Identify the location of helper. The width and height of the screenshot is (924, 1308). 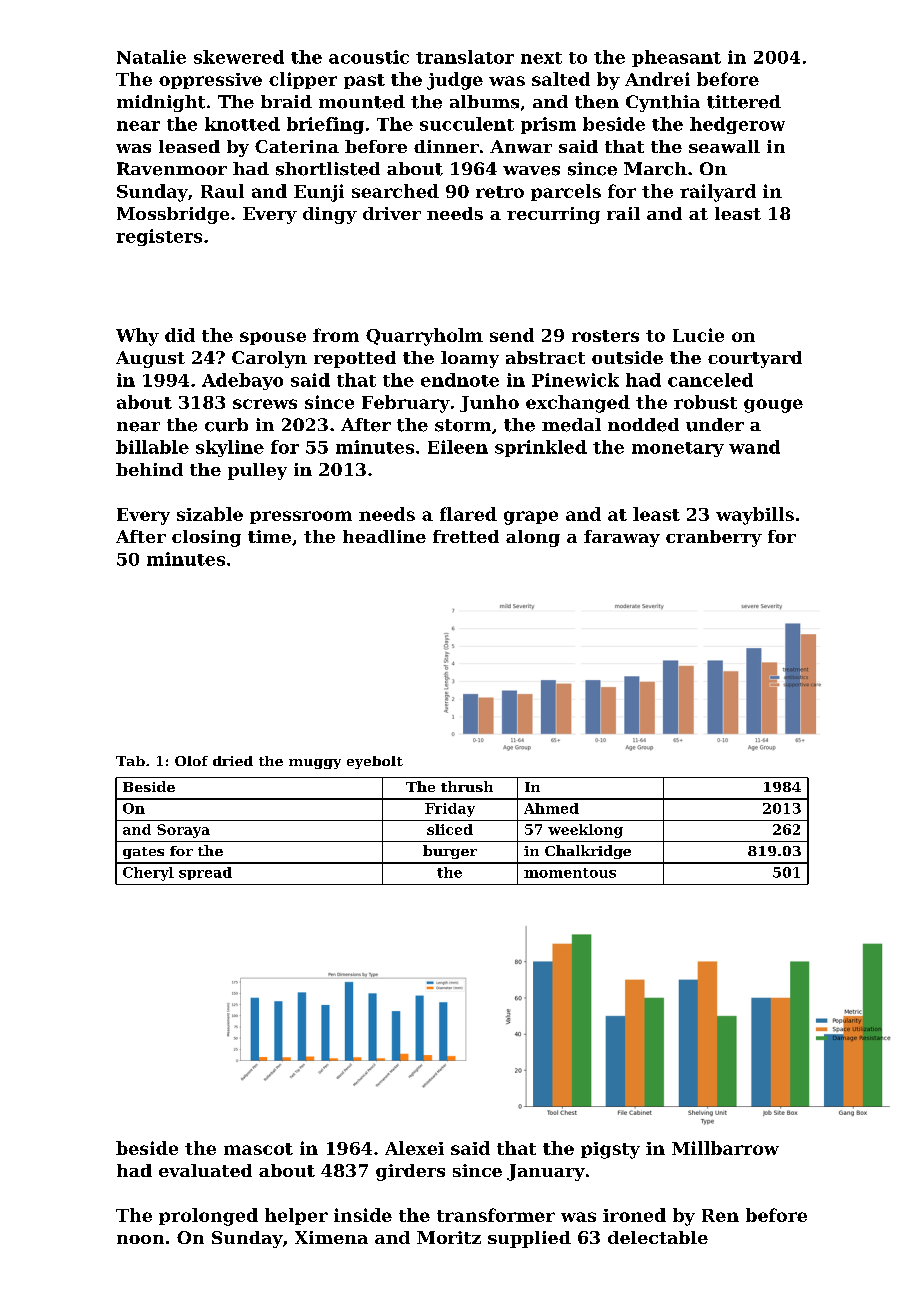
(296, 1216).
